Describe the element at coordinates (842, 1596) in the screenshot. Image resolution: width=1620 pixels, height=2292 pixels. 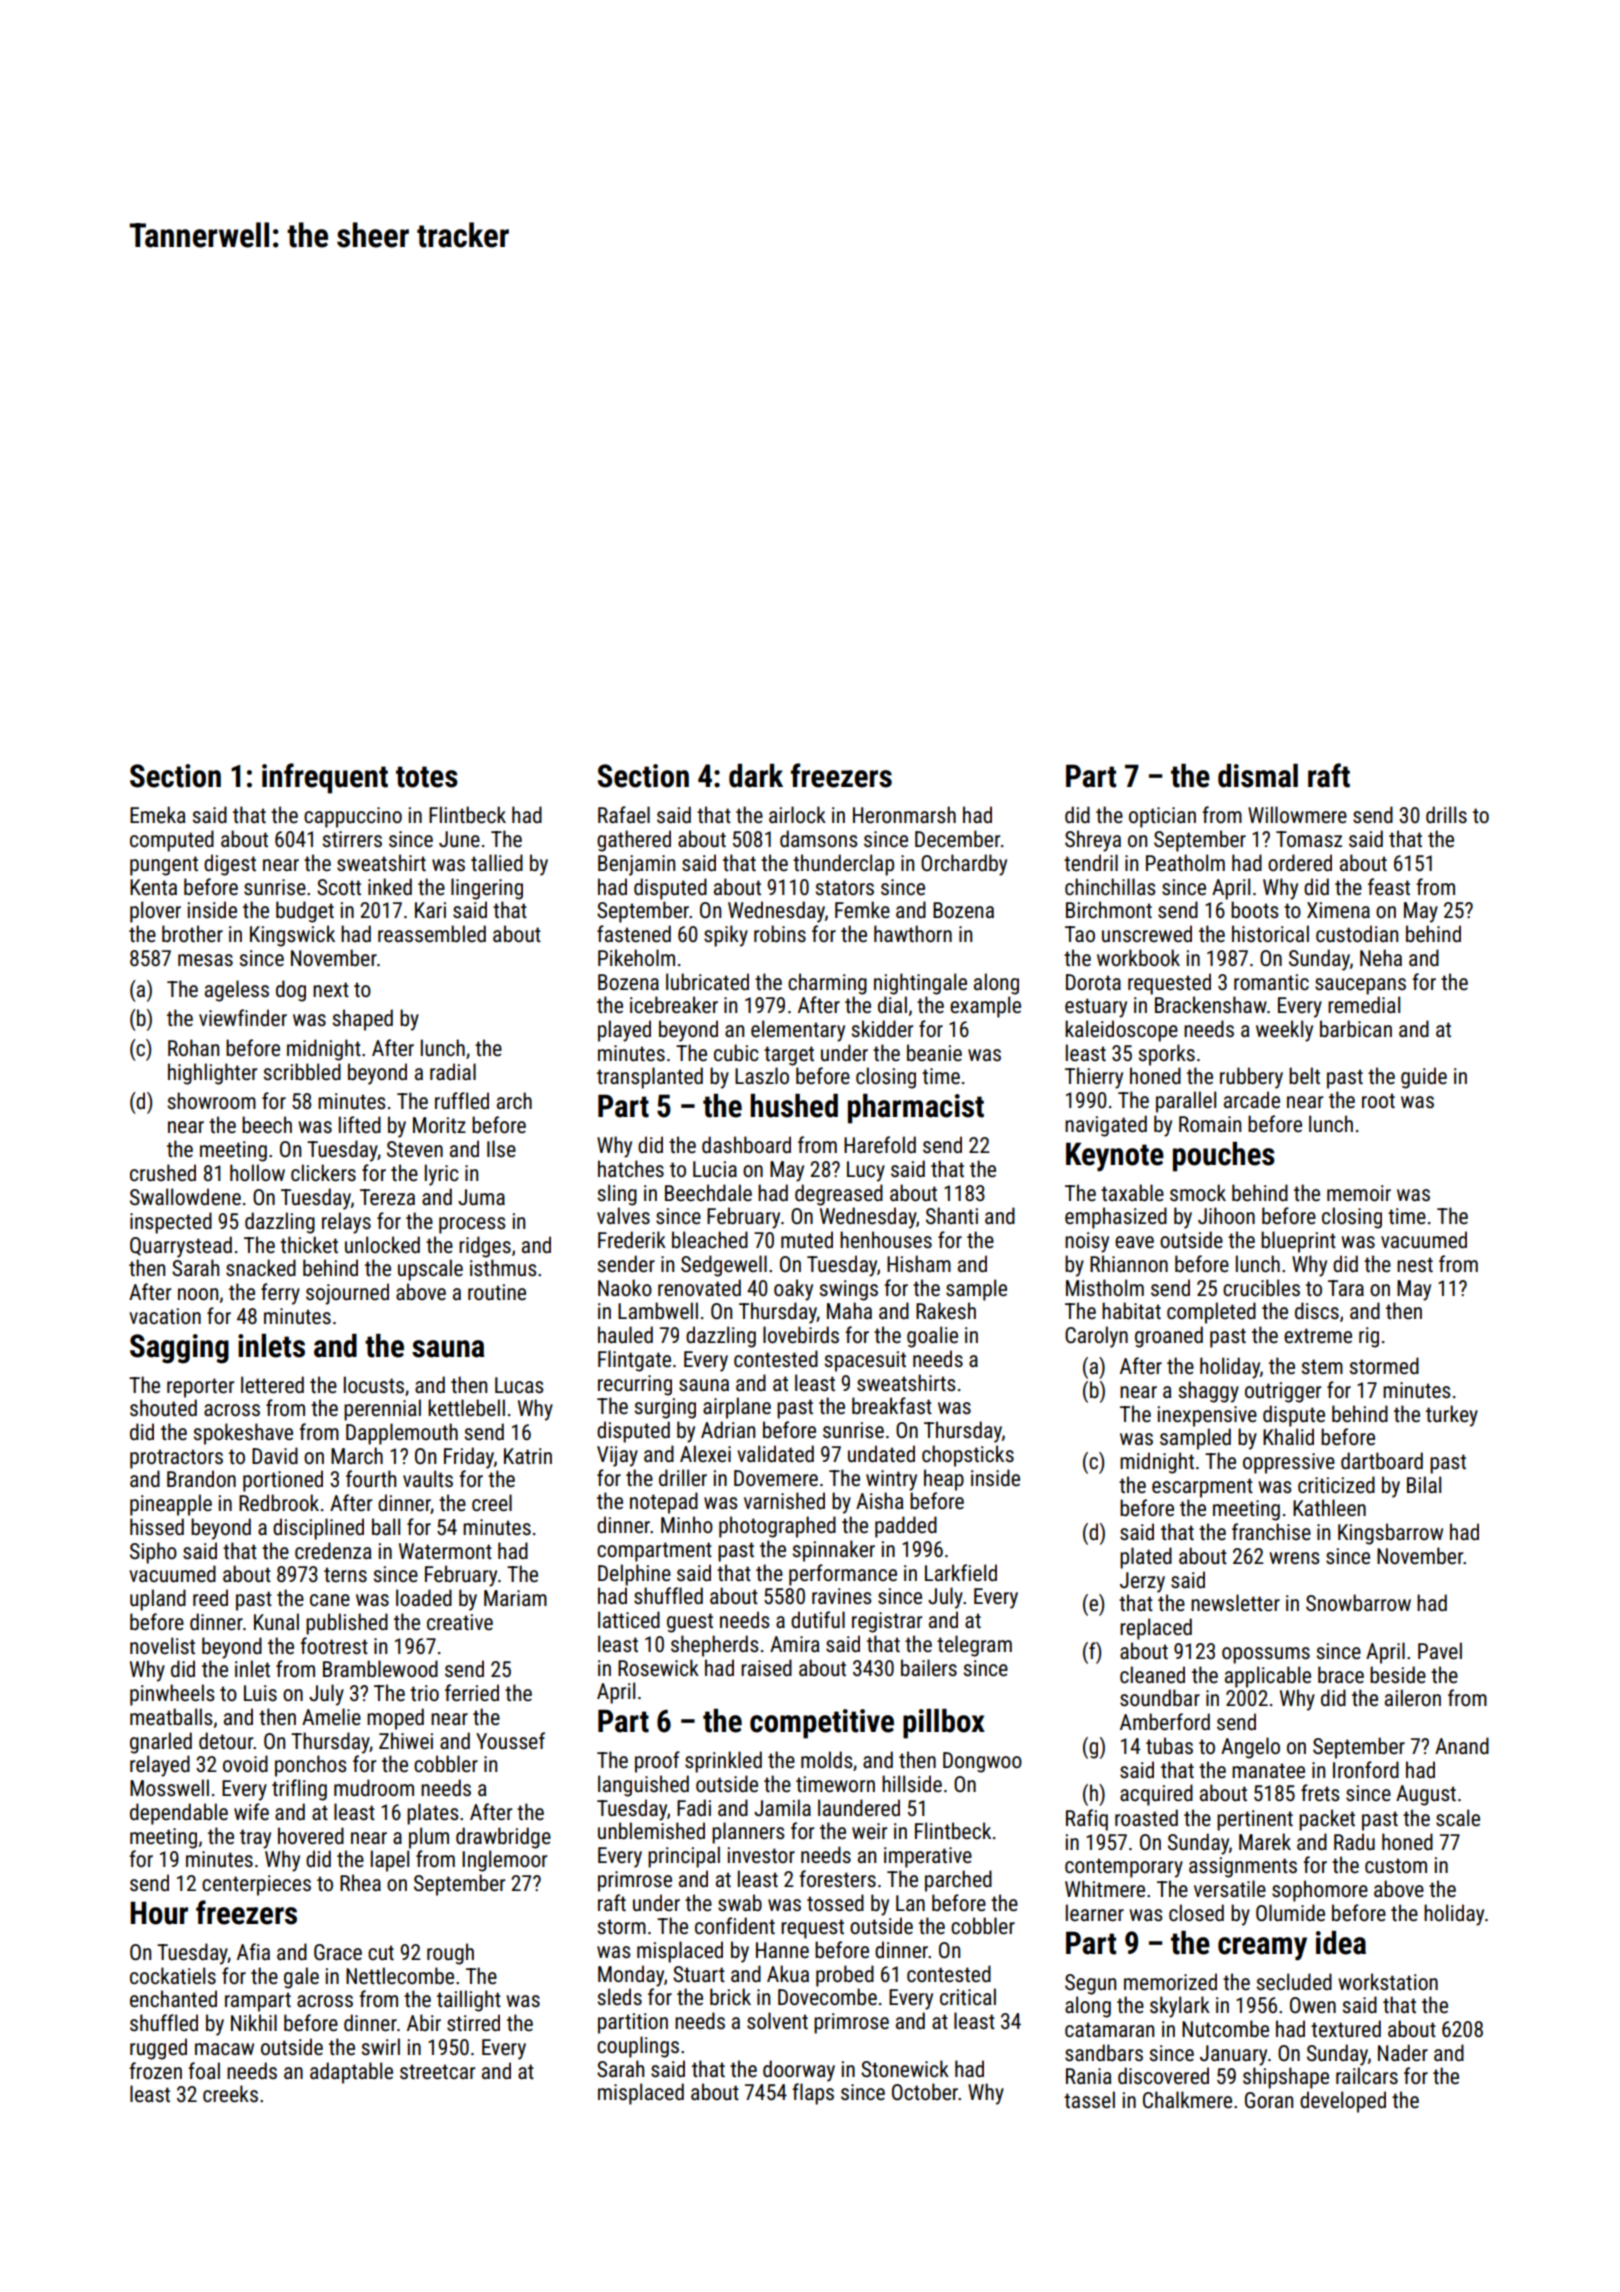
I see `ravines` at that location.
